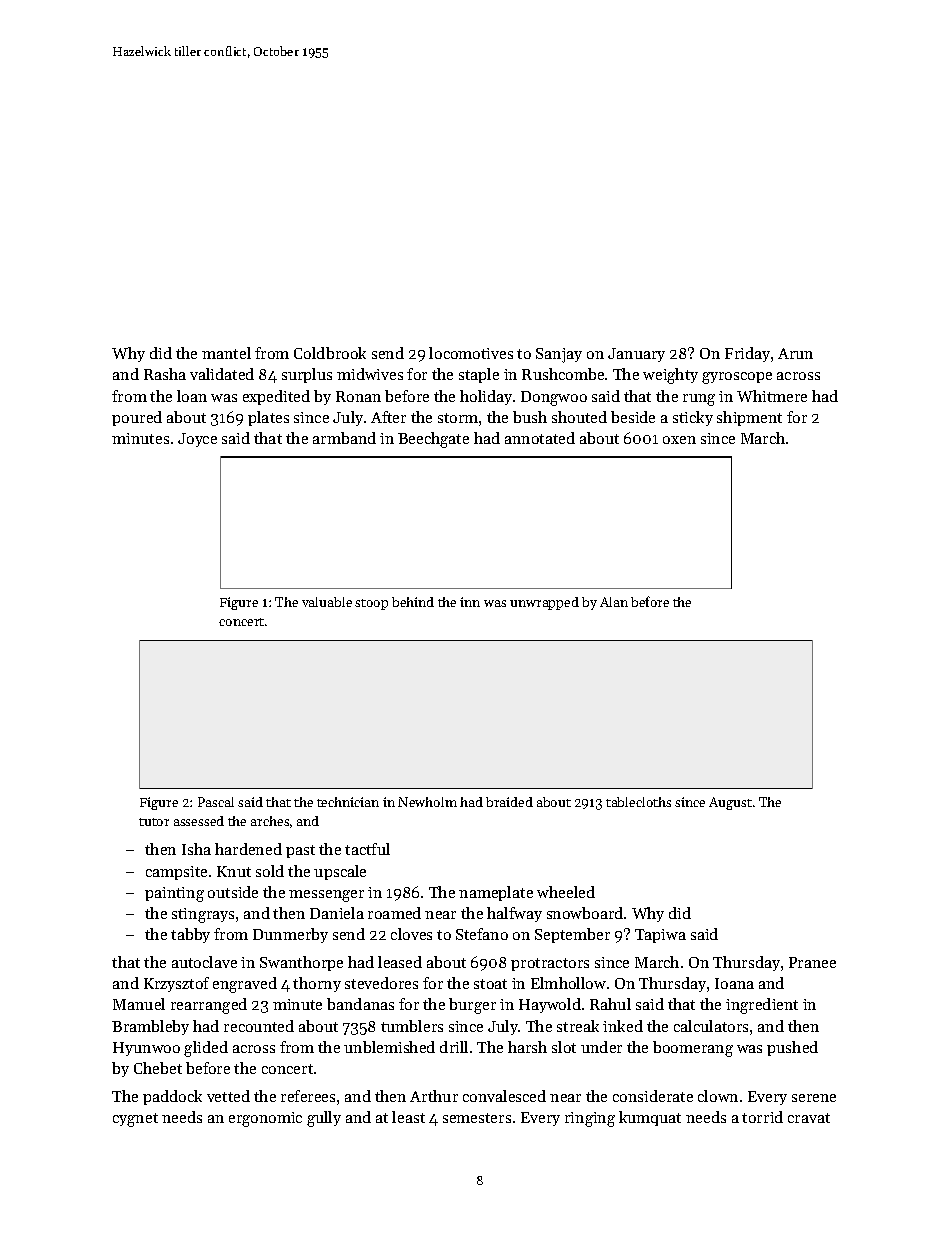 The image size is (952, 1233). Describe the element at coordinates (614, 602) in the screenshot. I see `Alan` at that location.
